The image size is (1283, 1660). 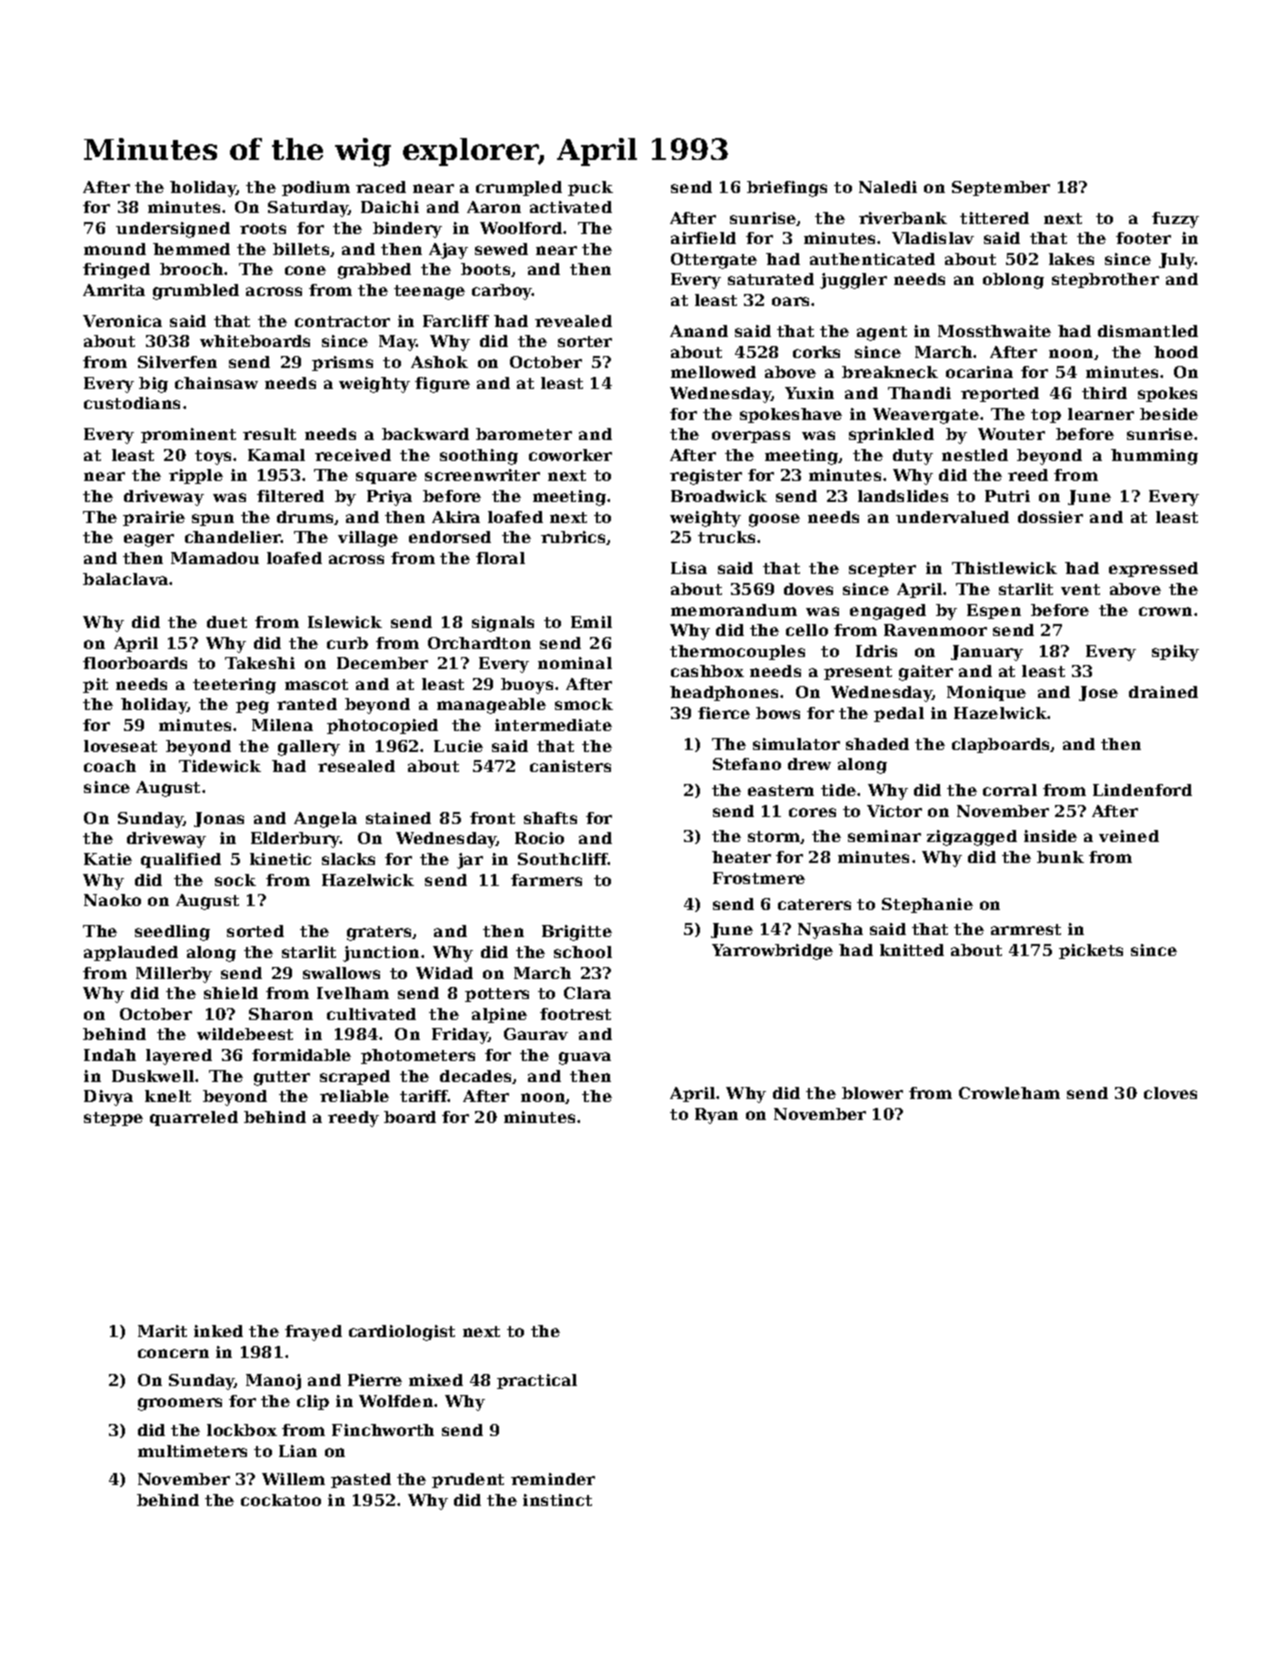 I want to click on third, so click(x=1104, y=393).
